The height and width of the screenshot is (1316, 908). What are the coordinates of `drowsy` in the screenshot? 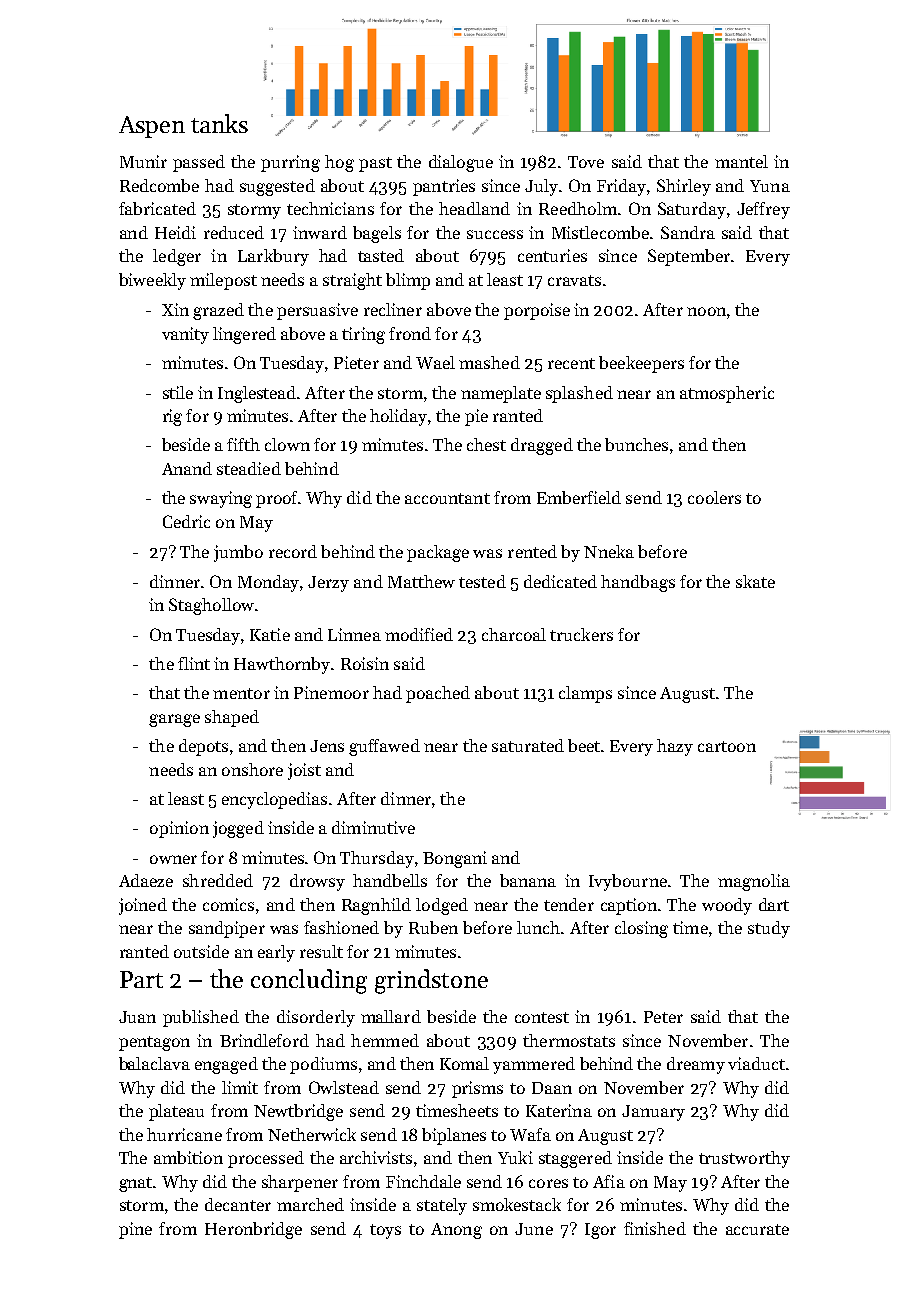 It's located at (317, 882).
